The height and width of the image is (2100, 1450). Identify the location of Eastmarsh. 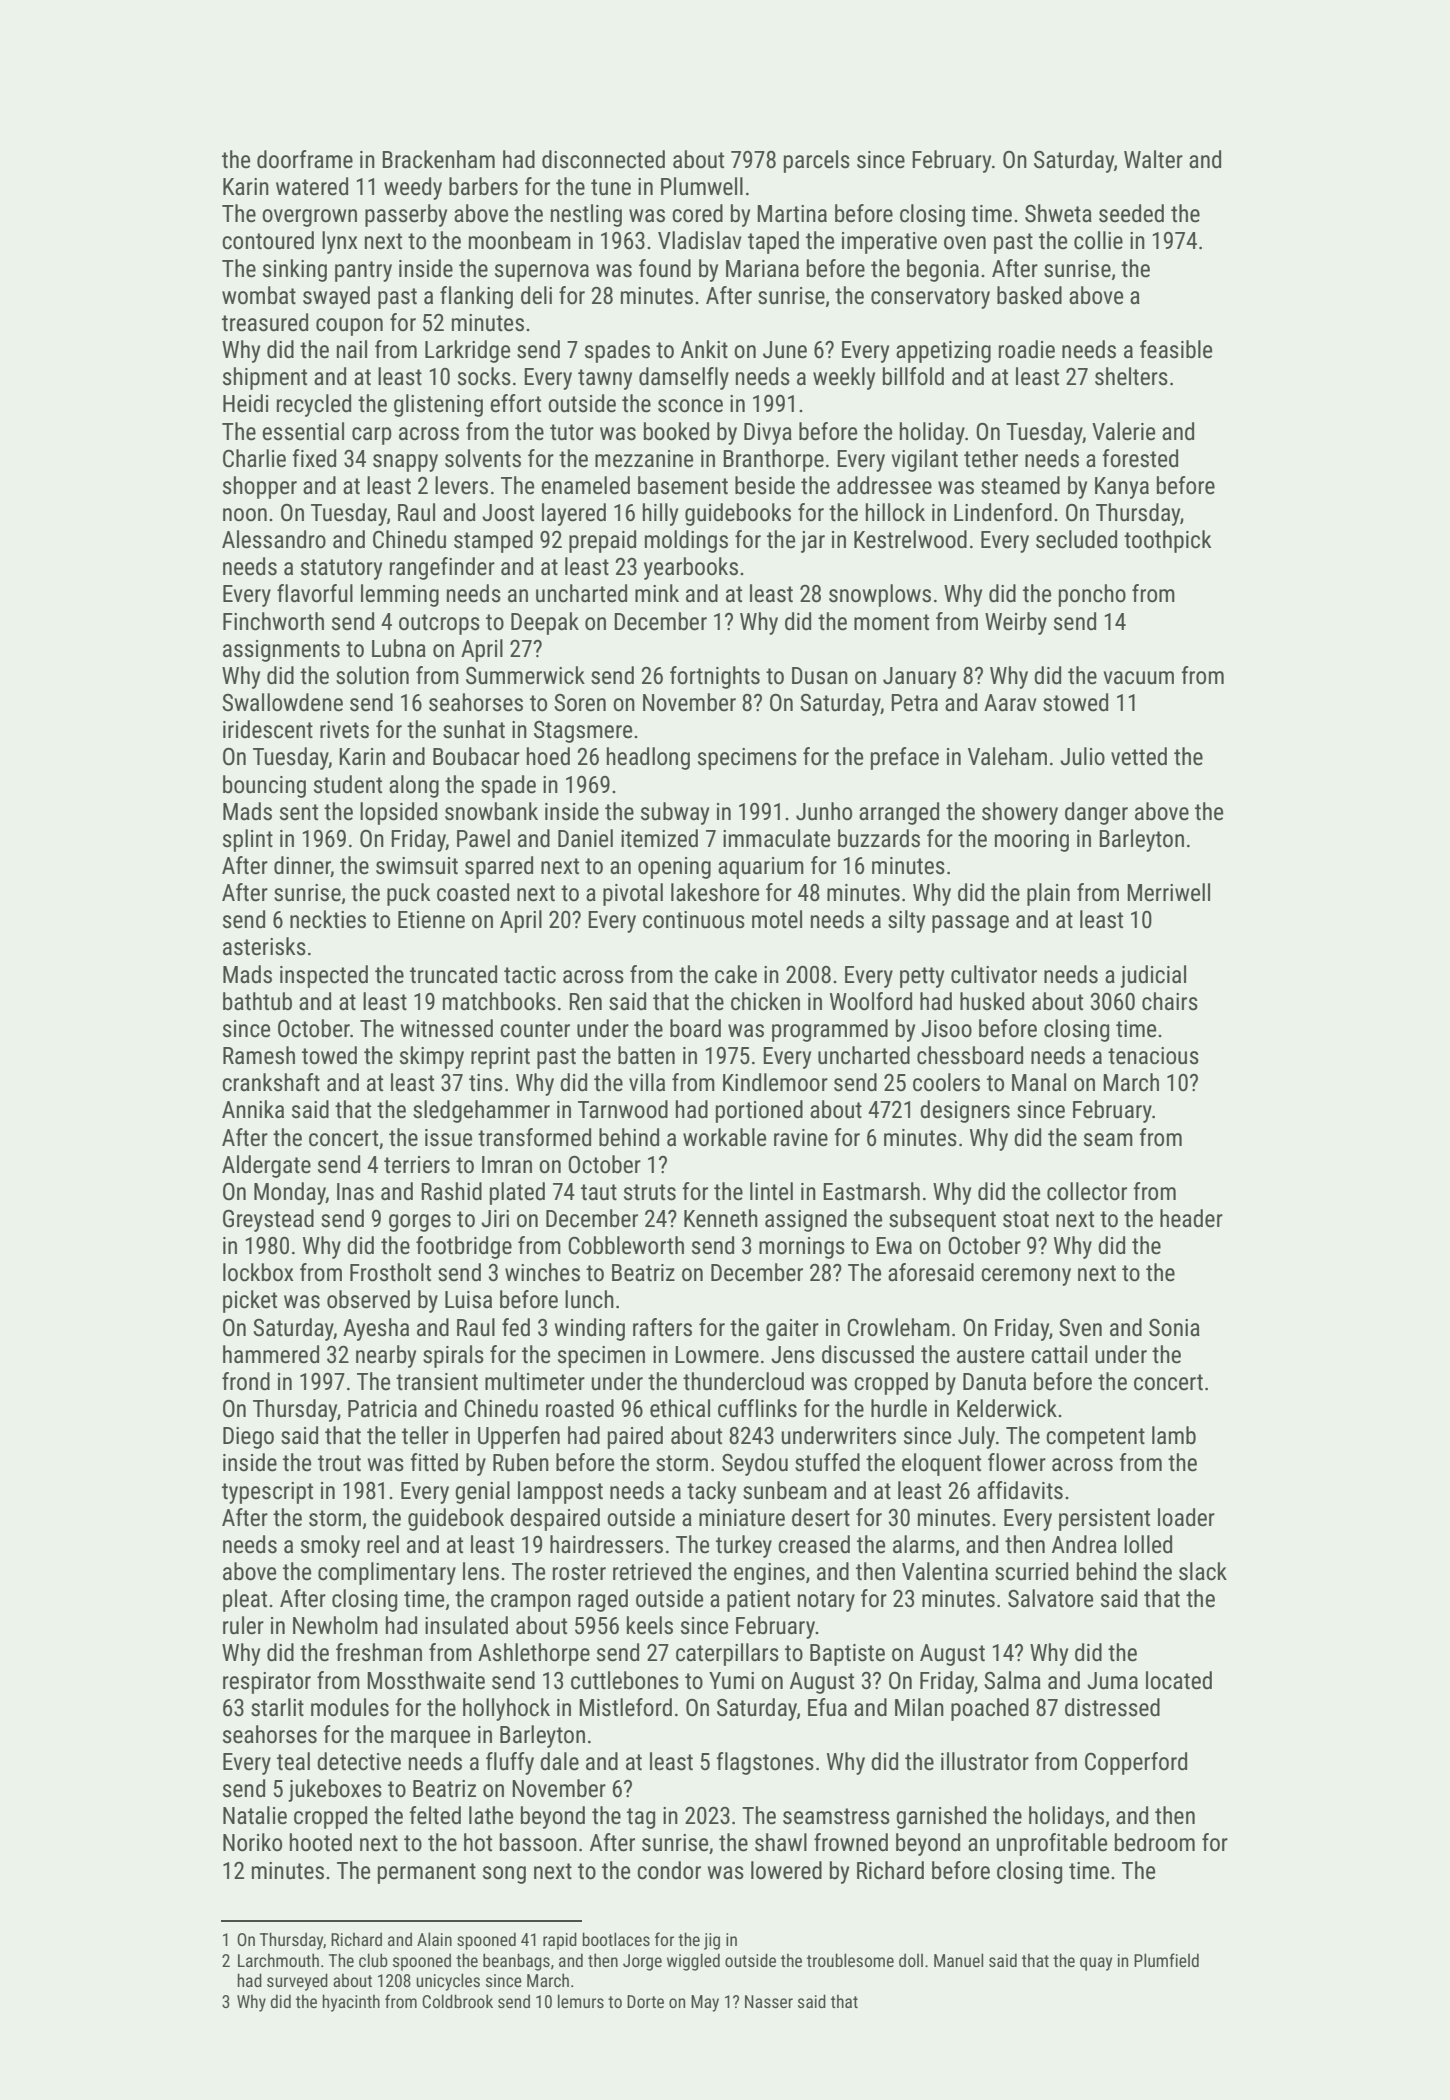
(871, 1191).
